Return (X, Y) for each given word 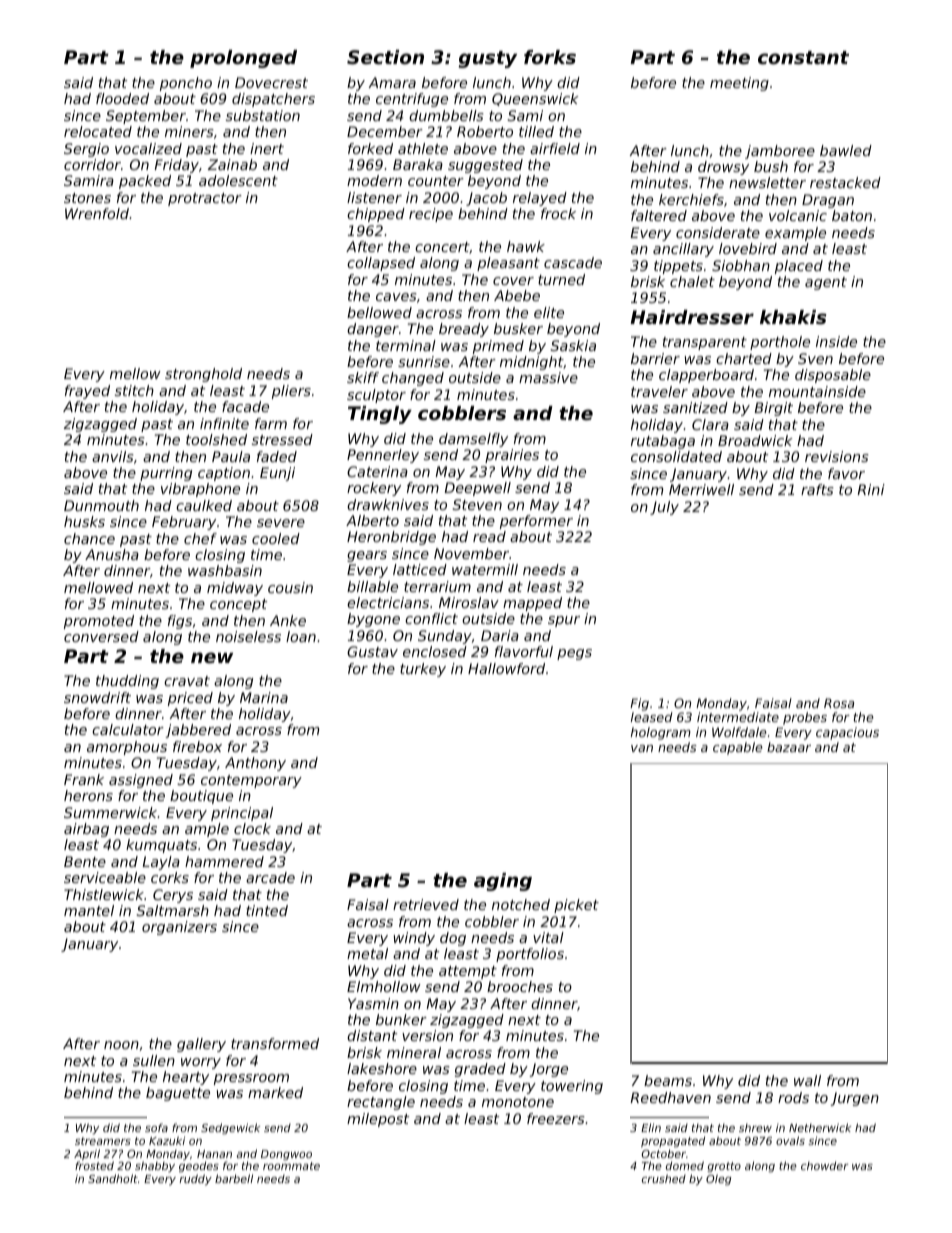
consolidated (676, 456)
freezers (556, 1118)
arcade (270, 877)
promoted (99, 622)
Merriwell (701, 489)
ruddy (195, 1180)
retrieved (426, 904)
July (664, 508)
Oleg (718, 1180)
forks (550, 57)
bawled (846, 150)
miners (189, 131)
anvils (113, 456)
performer (536, 522)
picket (576, 906)
